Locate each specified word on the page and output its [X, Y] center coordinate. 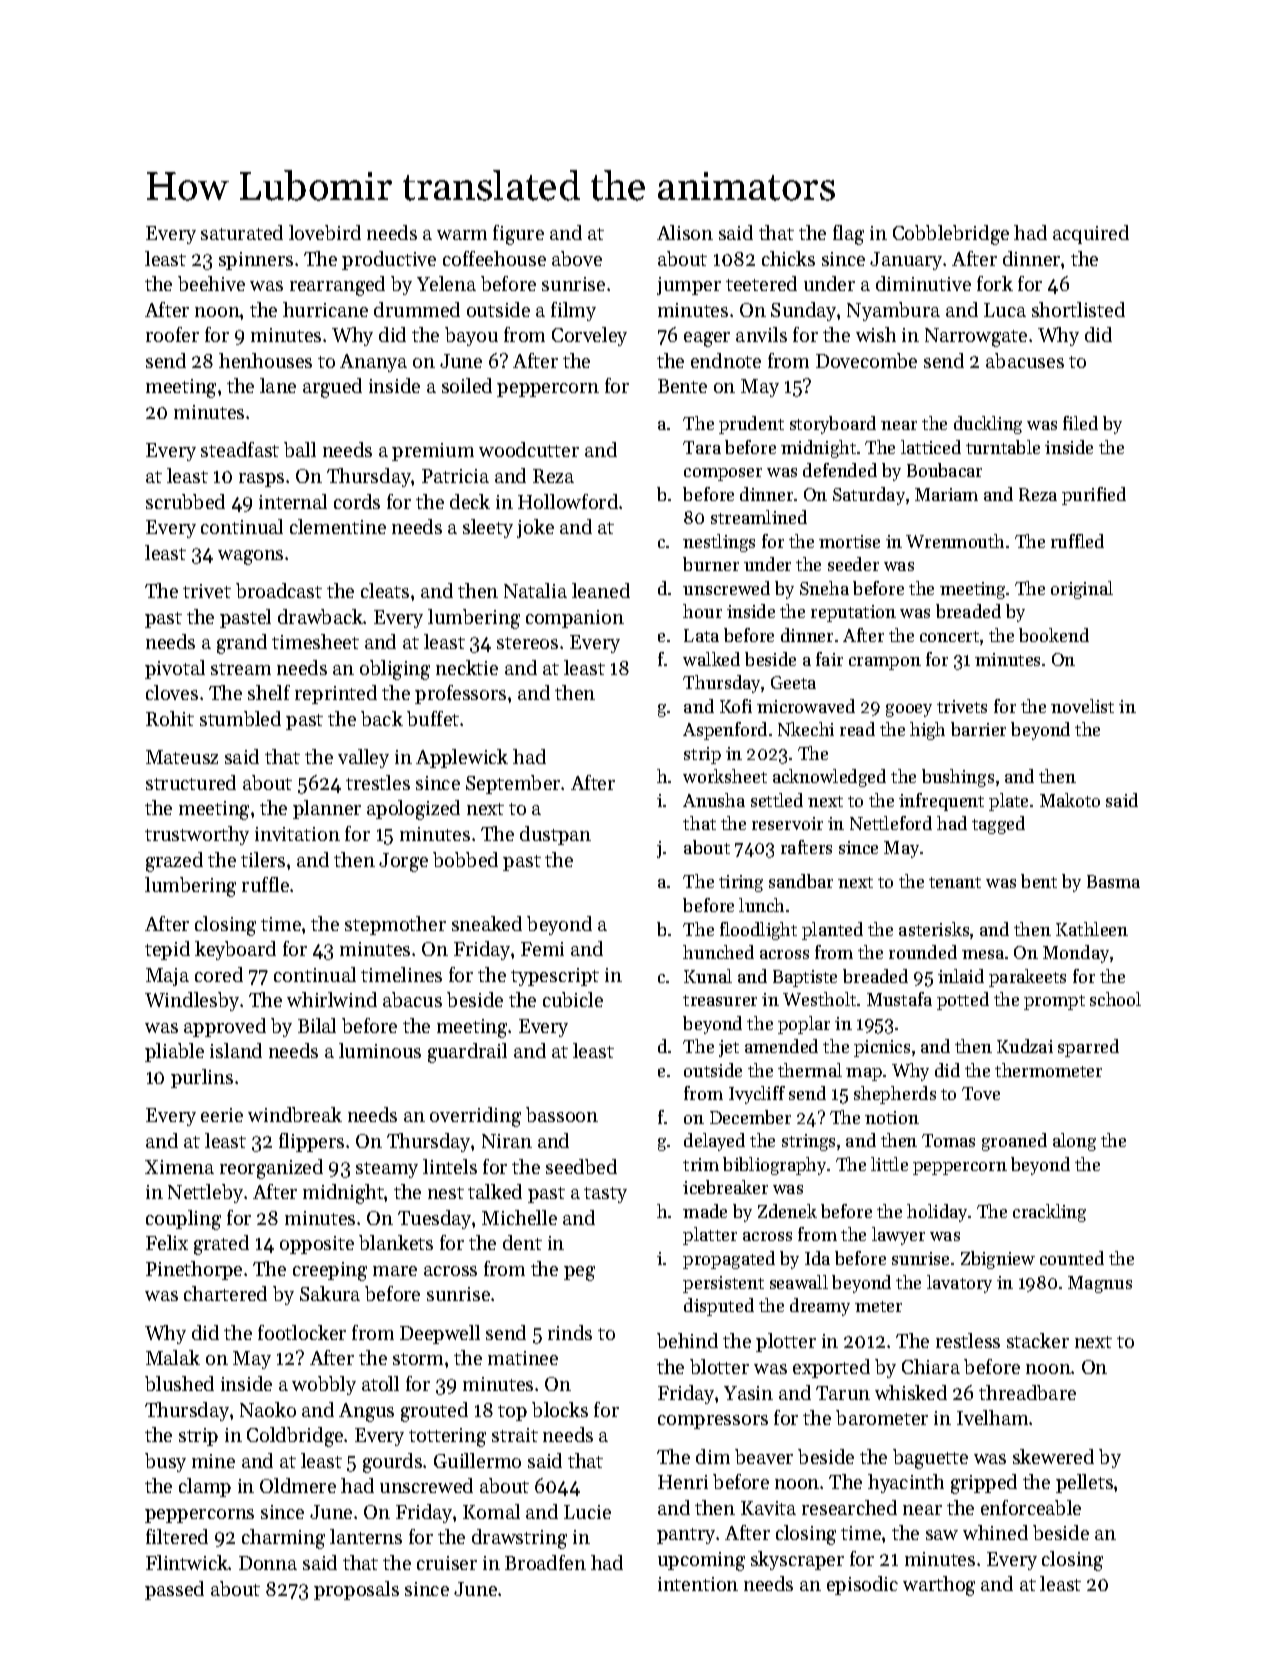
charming [283, 1539]
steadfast [240, 449]
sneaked [487, 923]
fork [995, 283]
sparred [1088, 1048]
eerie [222, 1115]
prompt [1054, 1002]
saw [942, 1535]
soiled [467, 385]
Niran [507, 1141]
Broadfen [545, 1562]
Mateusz [182, 757]
